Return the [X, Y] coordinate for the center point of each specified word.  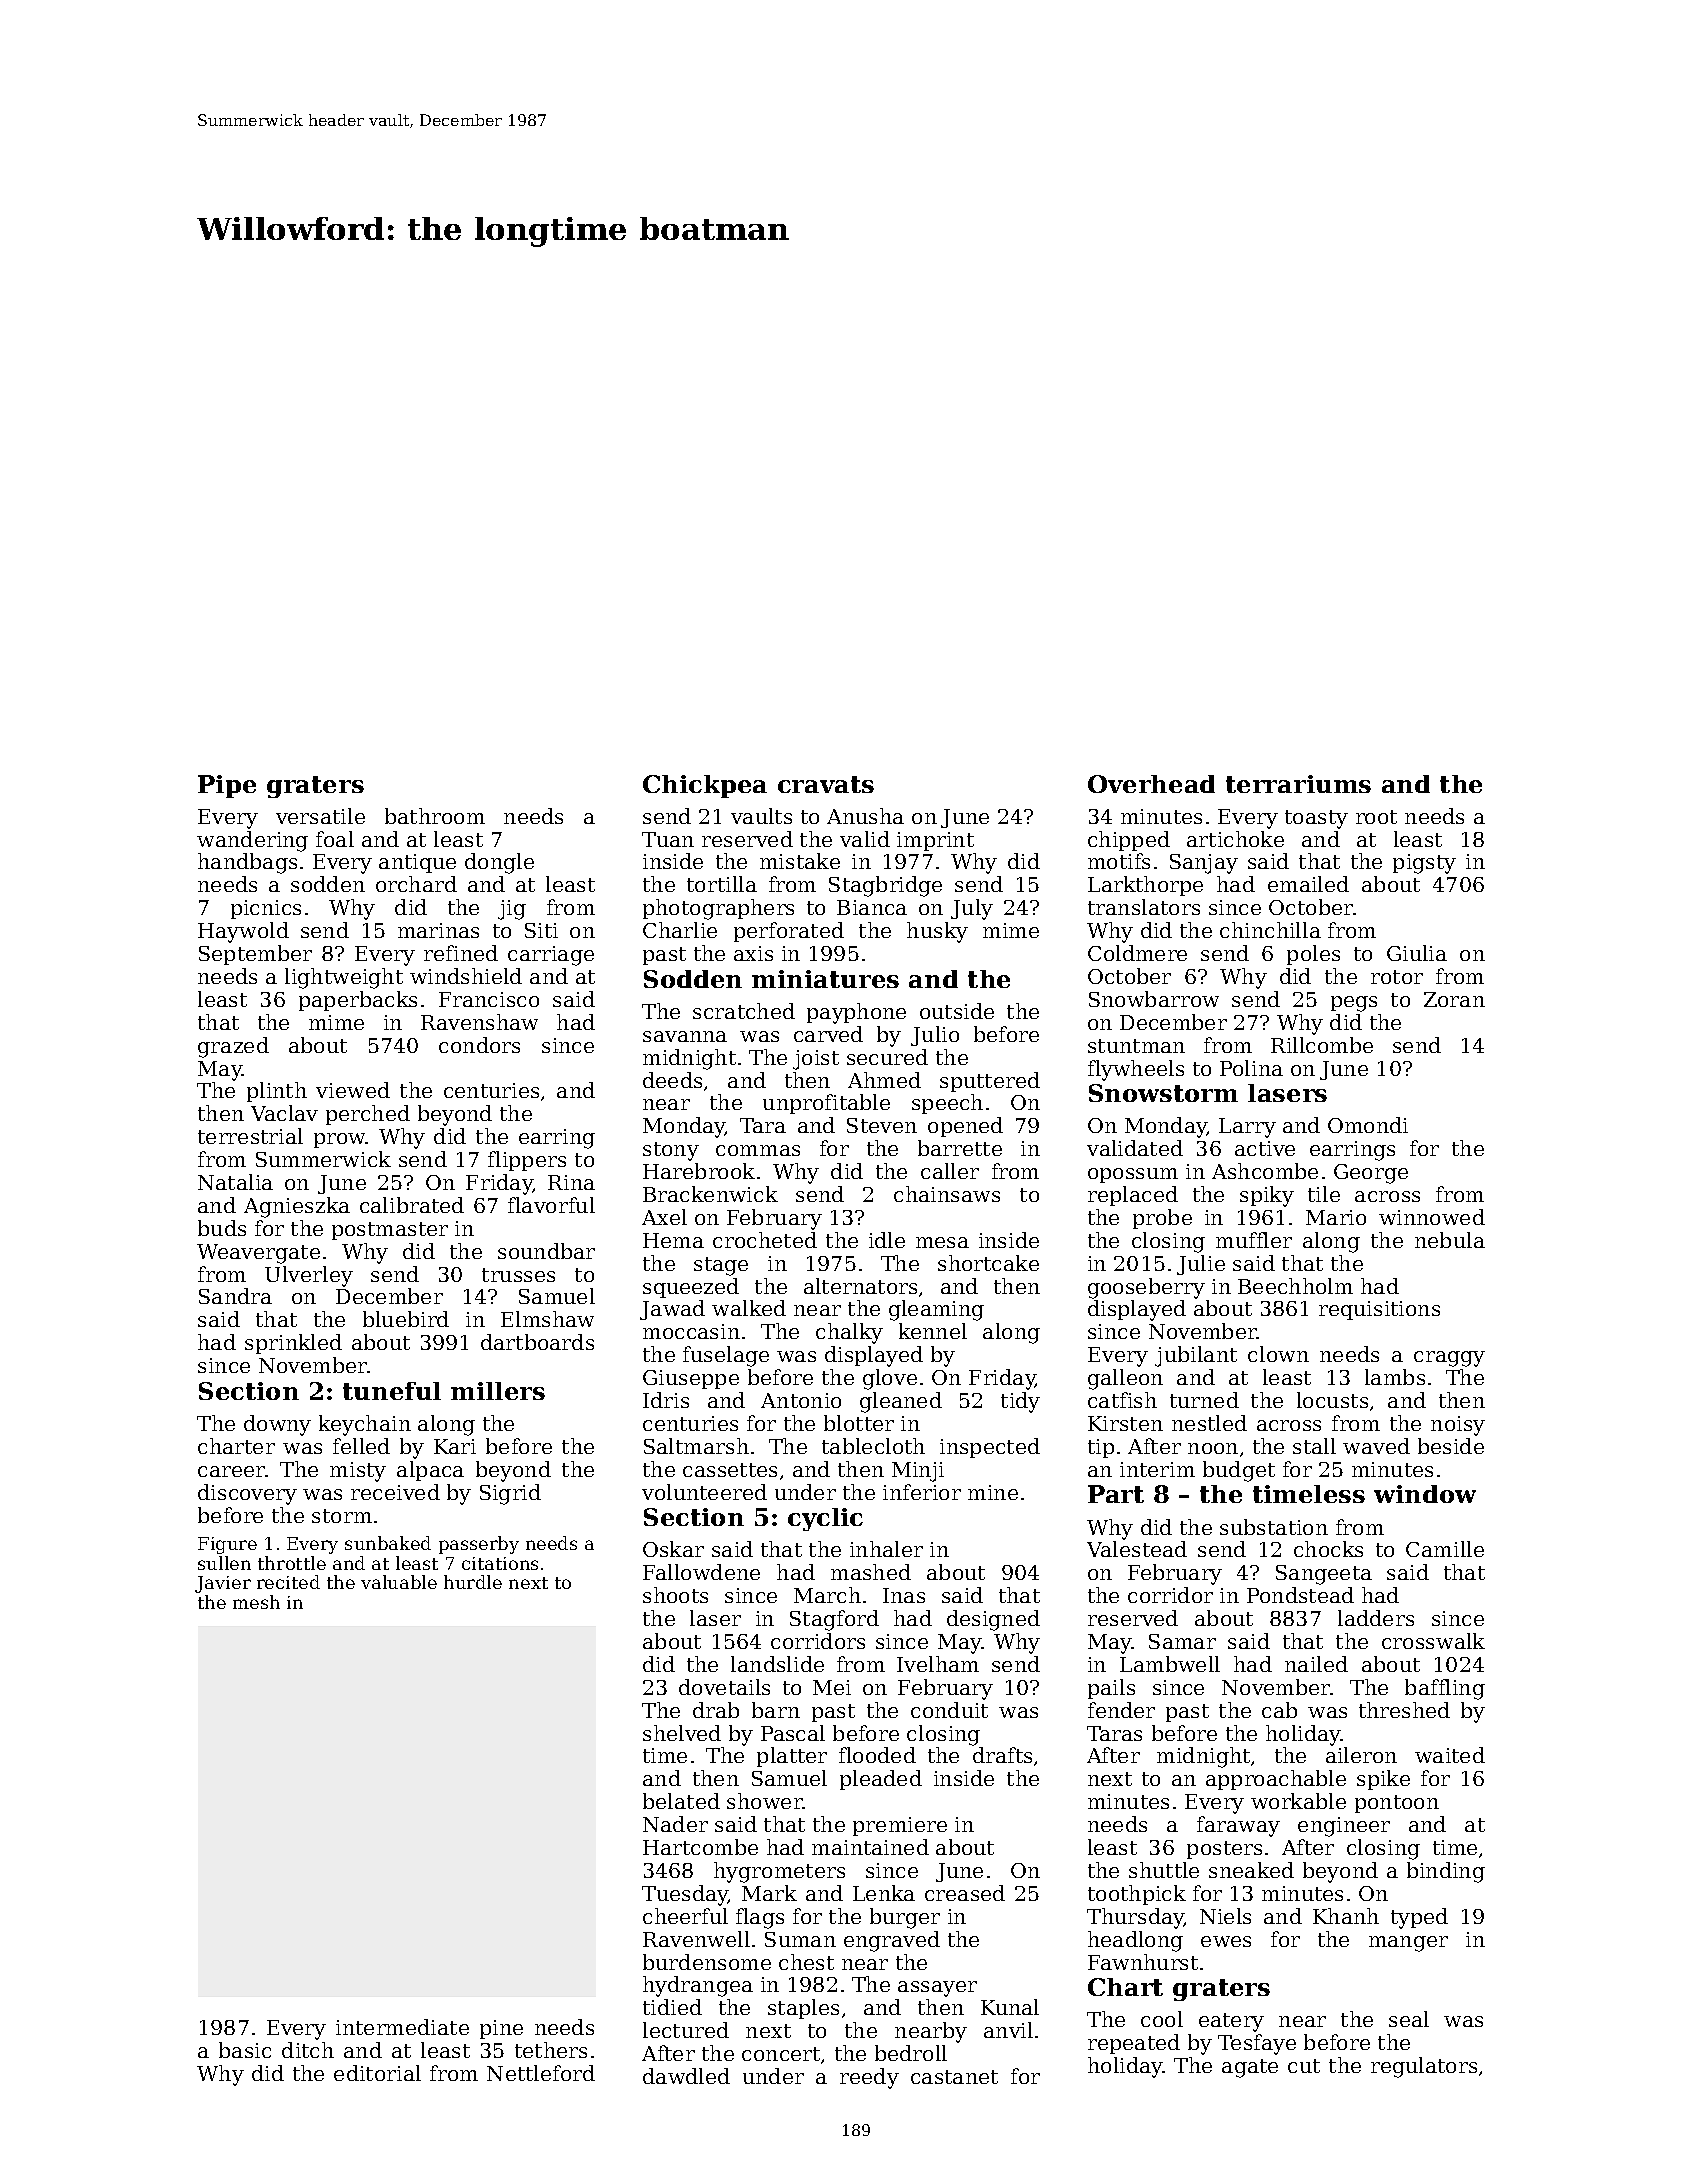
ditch [308, 2050]
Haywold [243, 932]
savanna [685, 1036]
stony [671, 1151]
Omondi [1368, 1125]
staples [803, 2009]
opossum [1133, 1175]
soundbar [546, 1251]
